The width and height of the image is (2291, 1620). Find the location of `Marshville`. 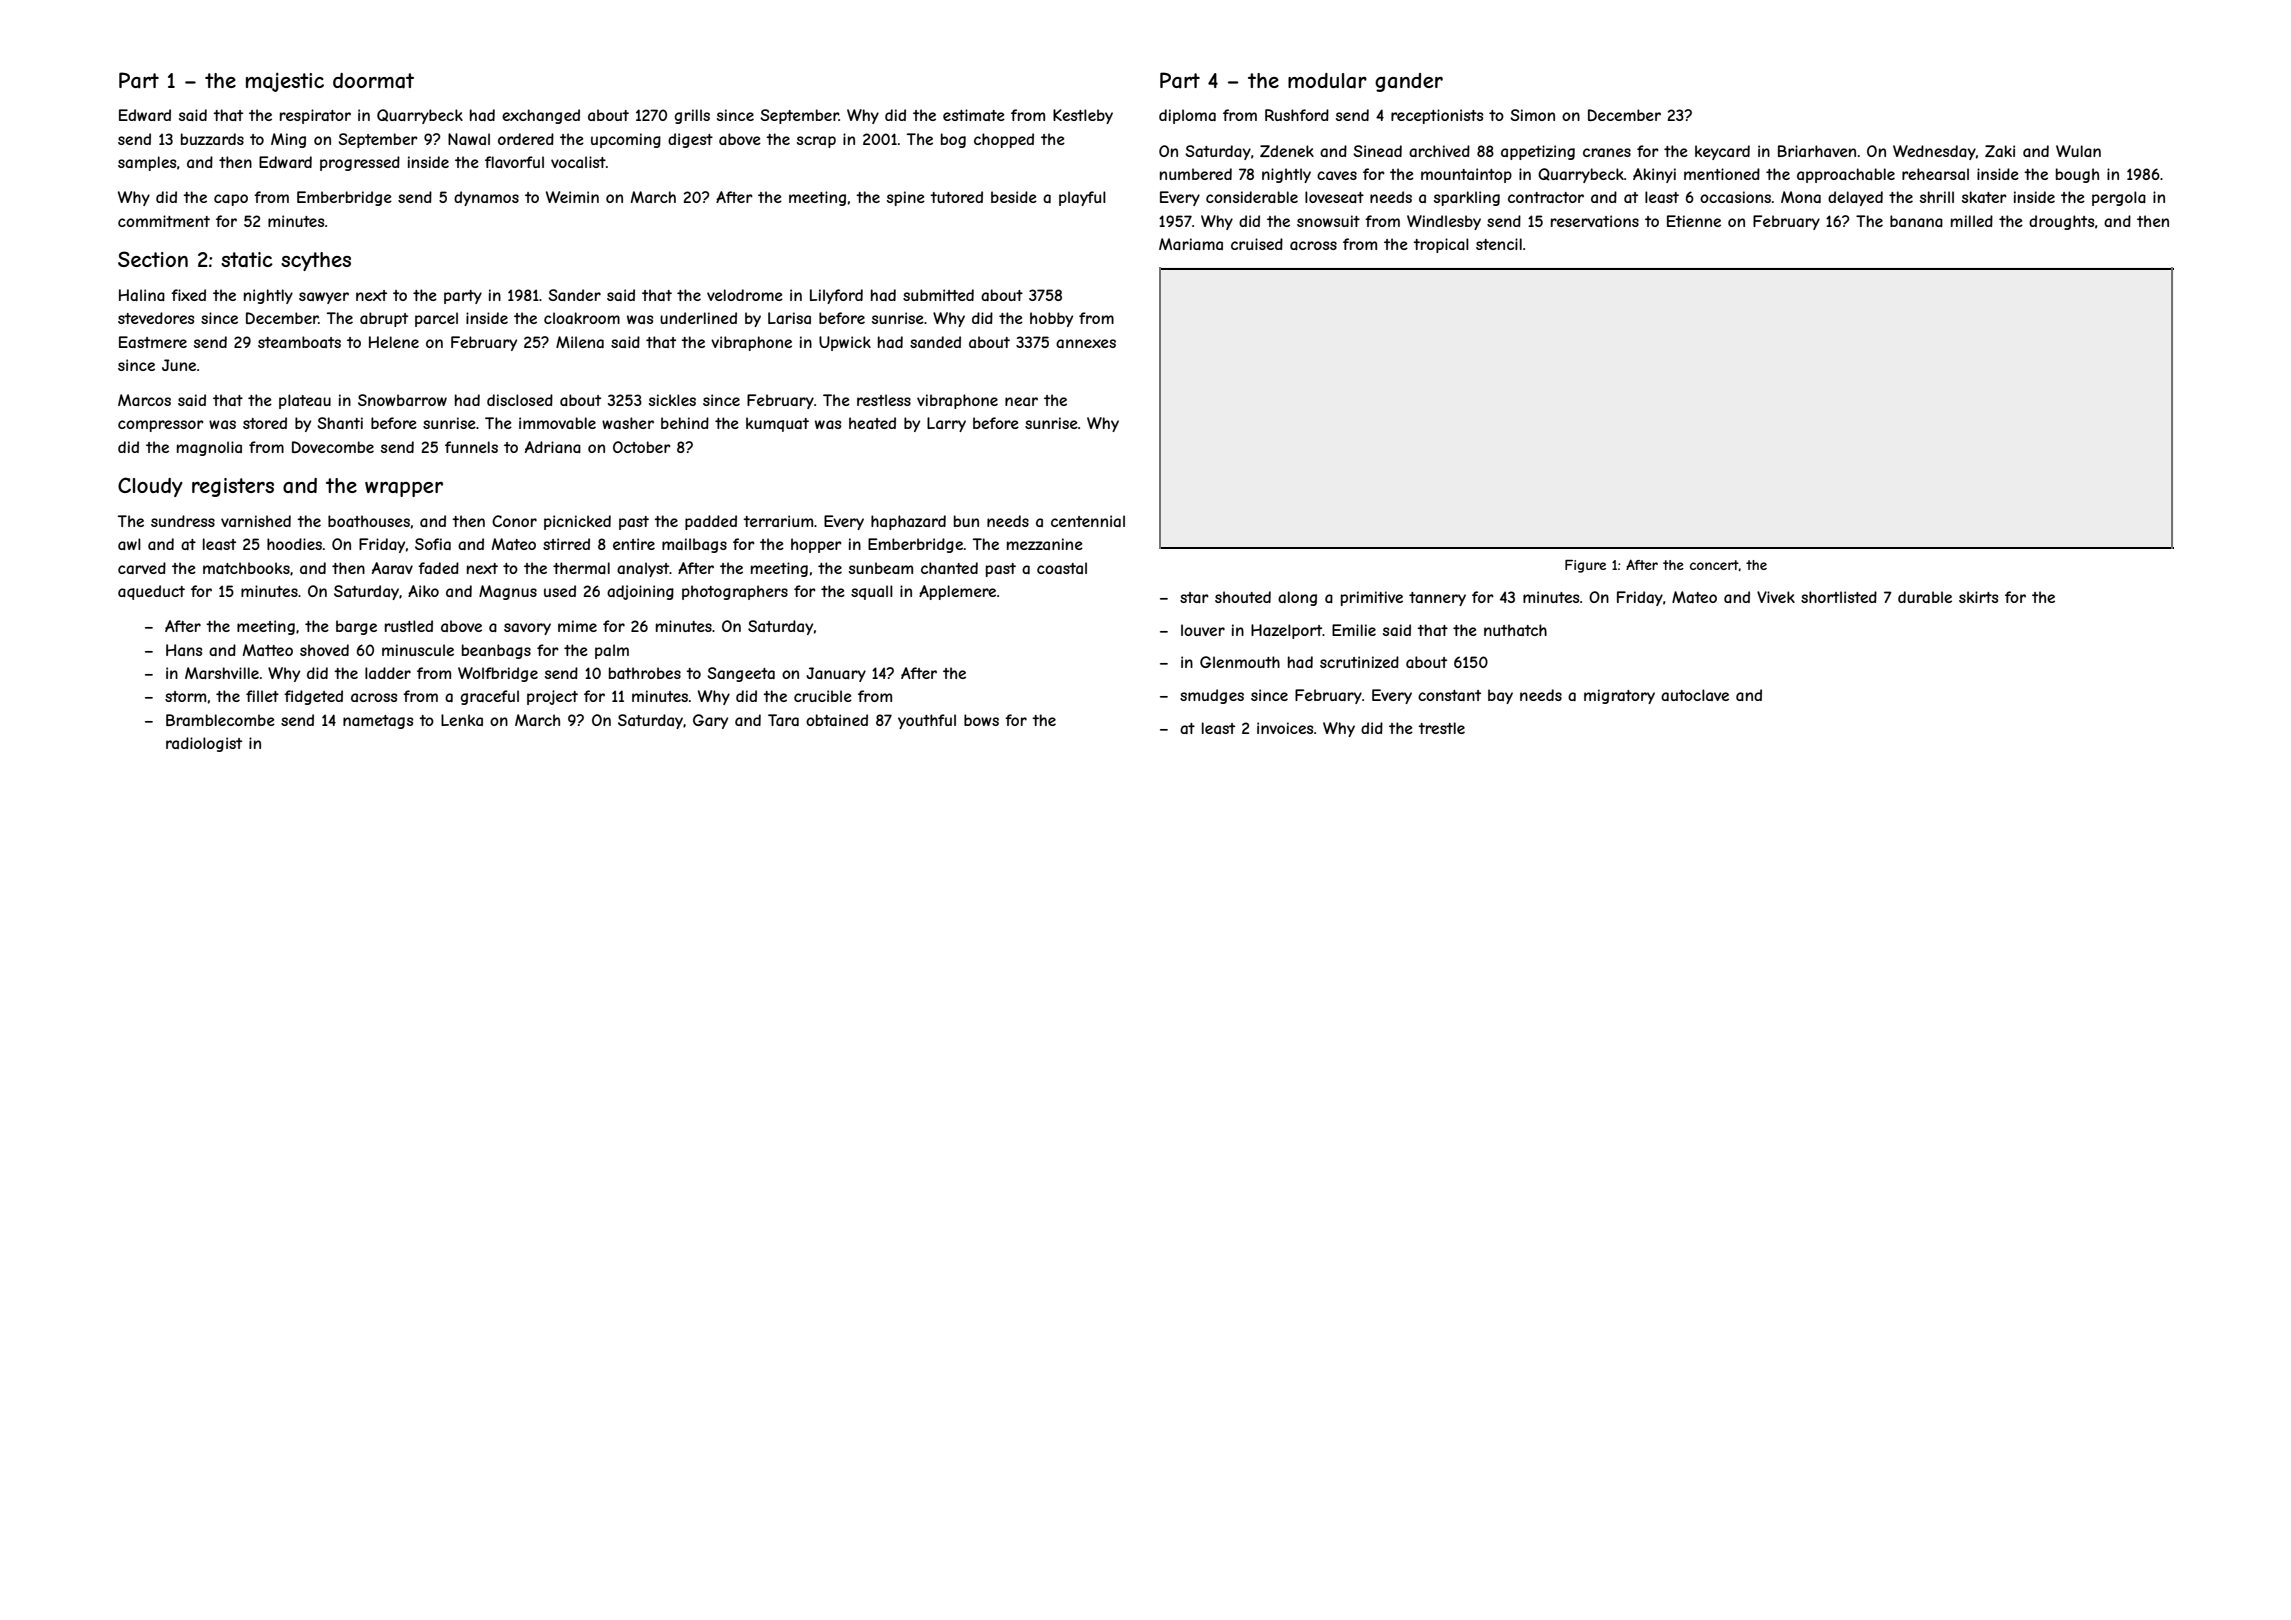

Marshville is located at coordinates (222, 673).
